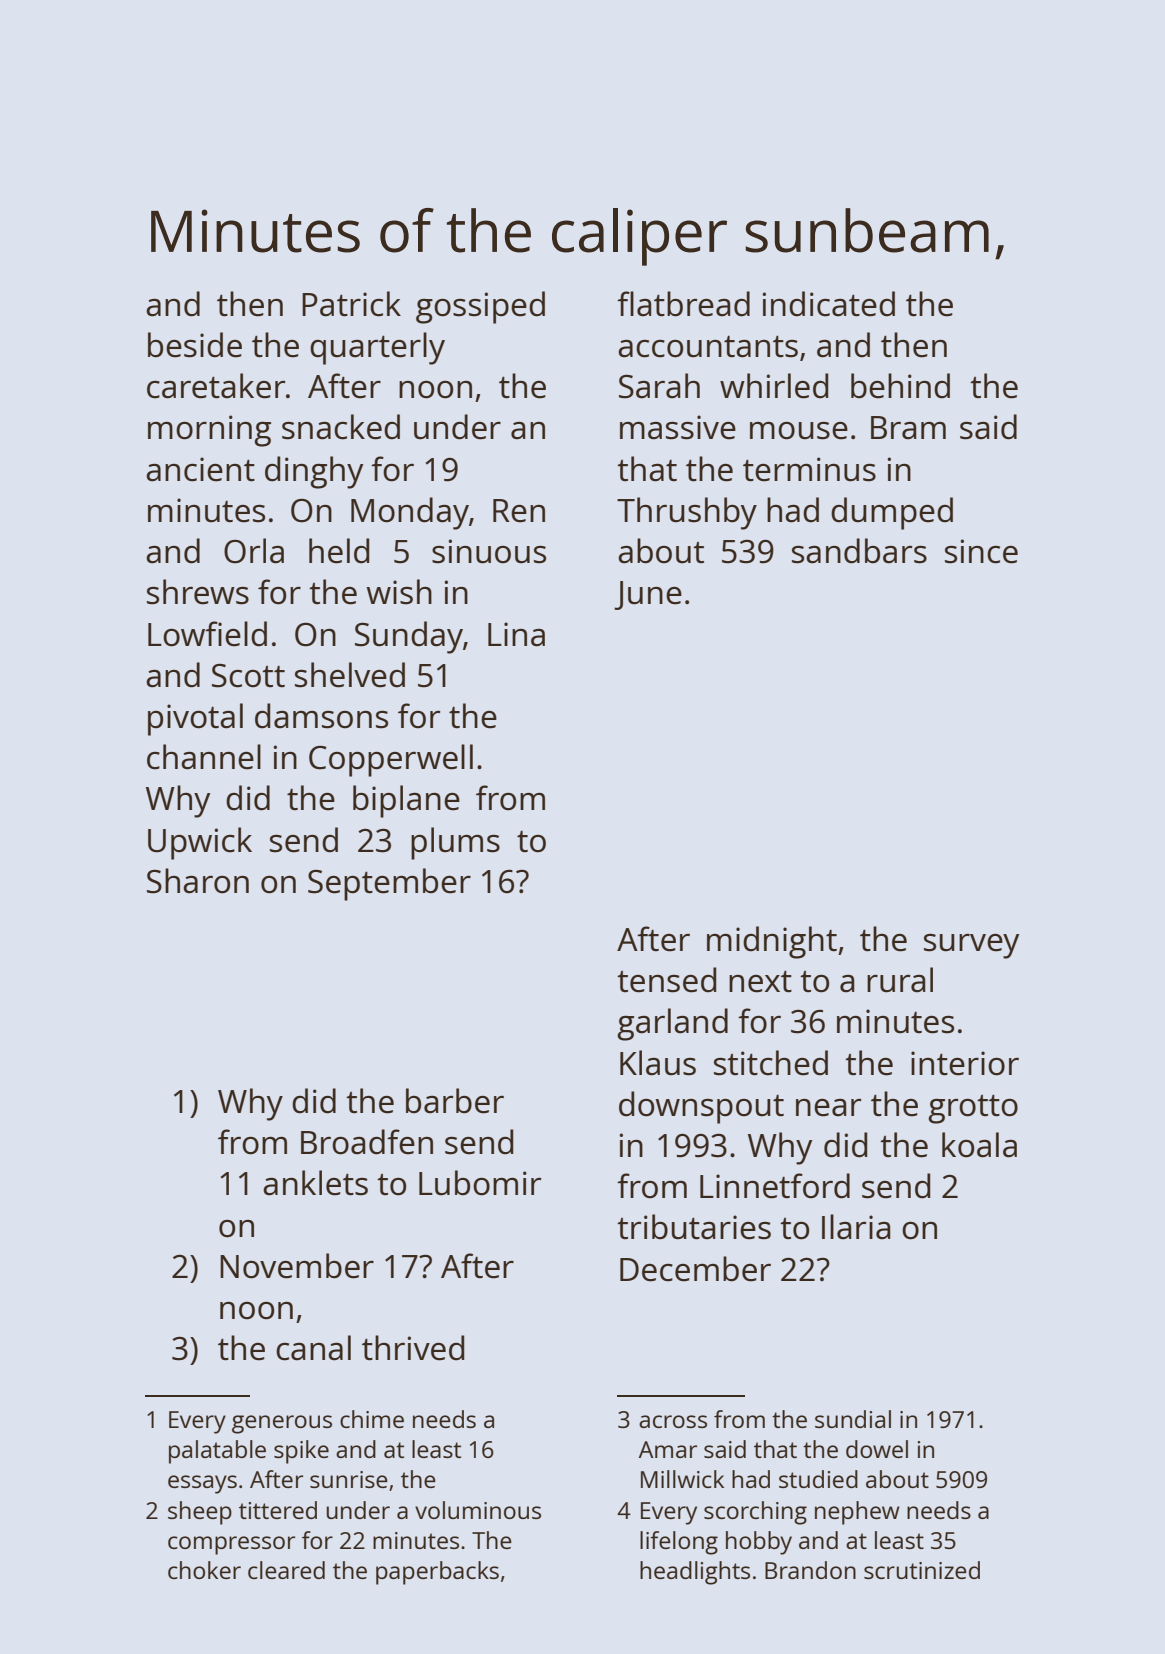 The image size is (1165, 1654). What do you see at coordinates (829, 304) in the image?
I see `indicated` at bounding box center [829, 304].
